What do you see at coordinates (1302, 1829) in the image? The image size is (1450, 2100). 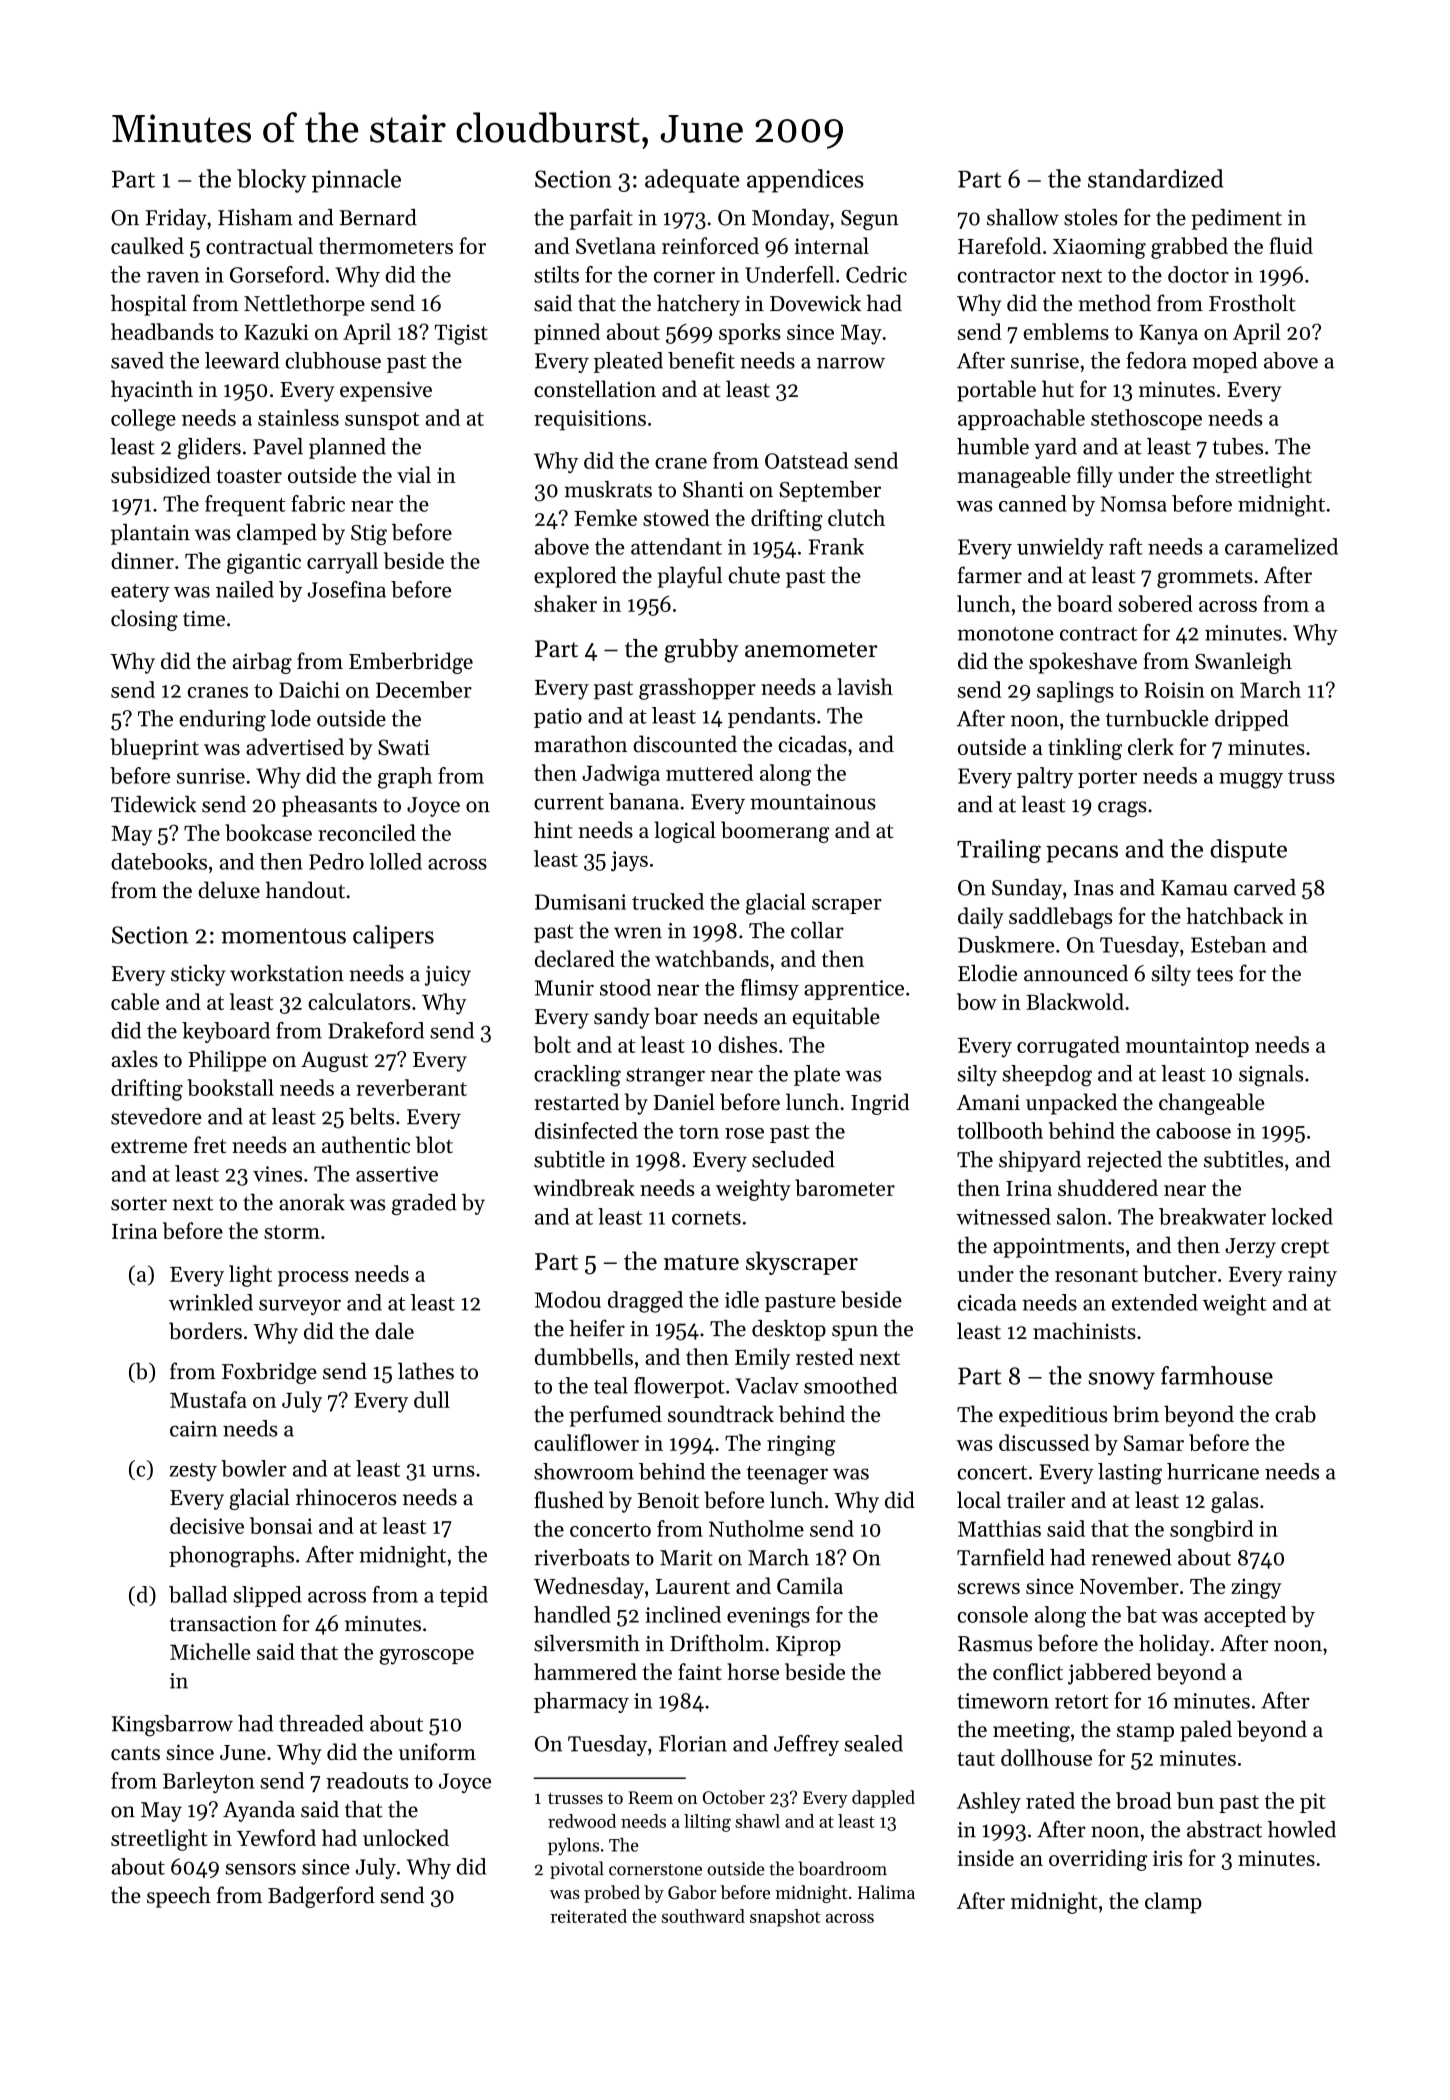 I see `howled` at bounding box center [1302, 1829].
